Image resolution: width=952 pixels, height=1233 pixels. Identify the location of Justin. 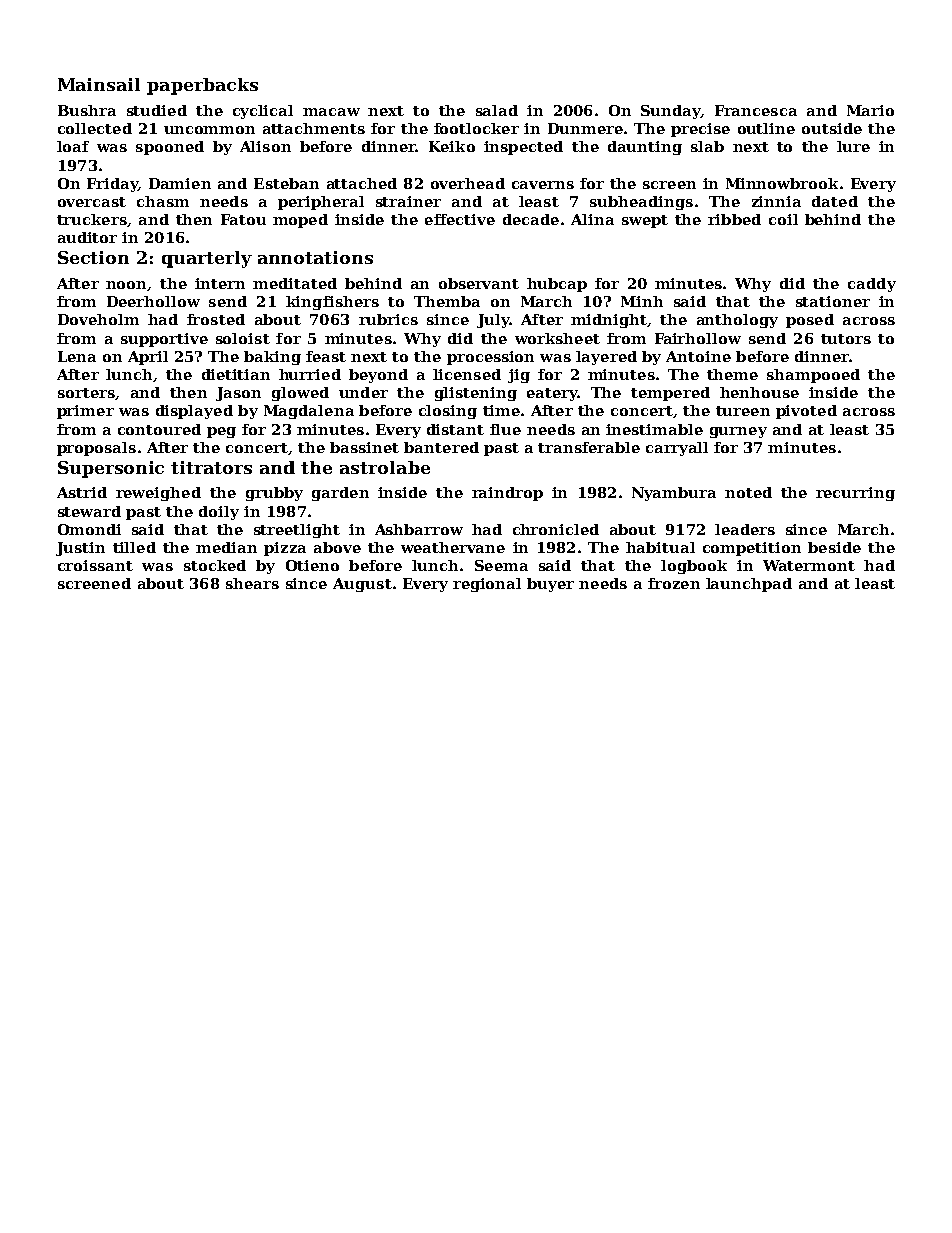
(80, 549).
